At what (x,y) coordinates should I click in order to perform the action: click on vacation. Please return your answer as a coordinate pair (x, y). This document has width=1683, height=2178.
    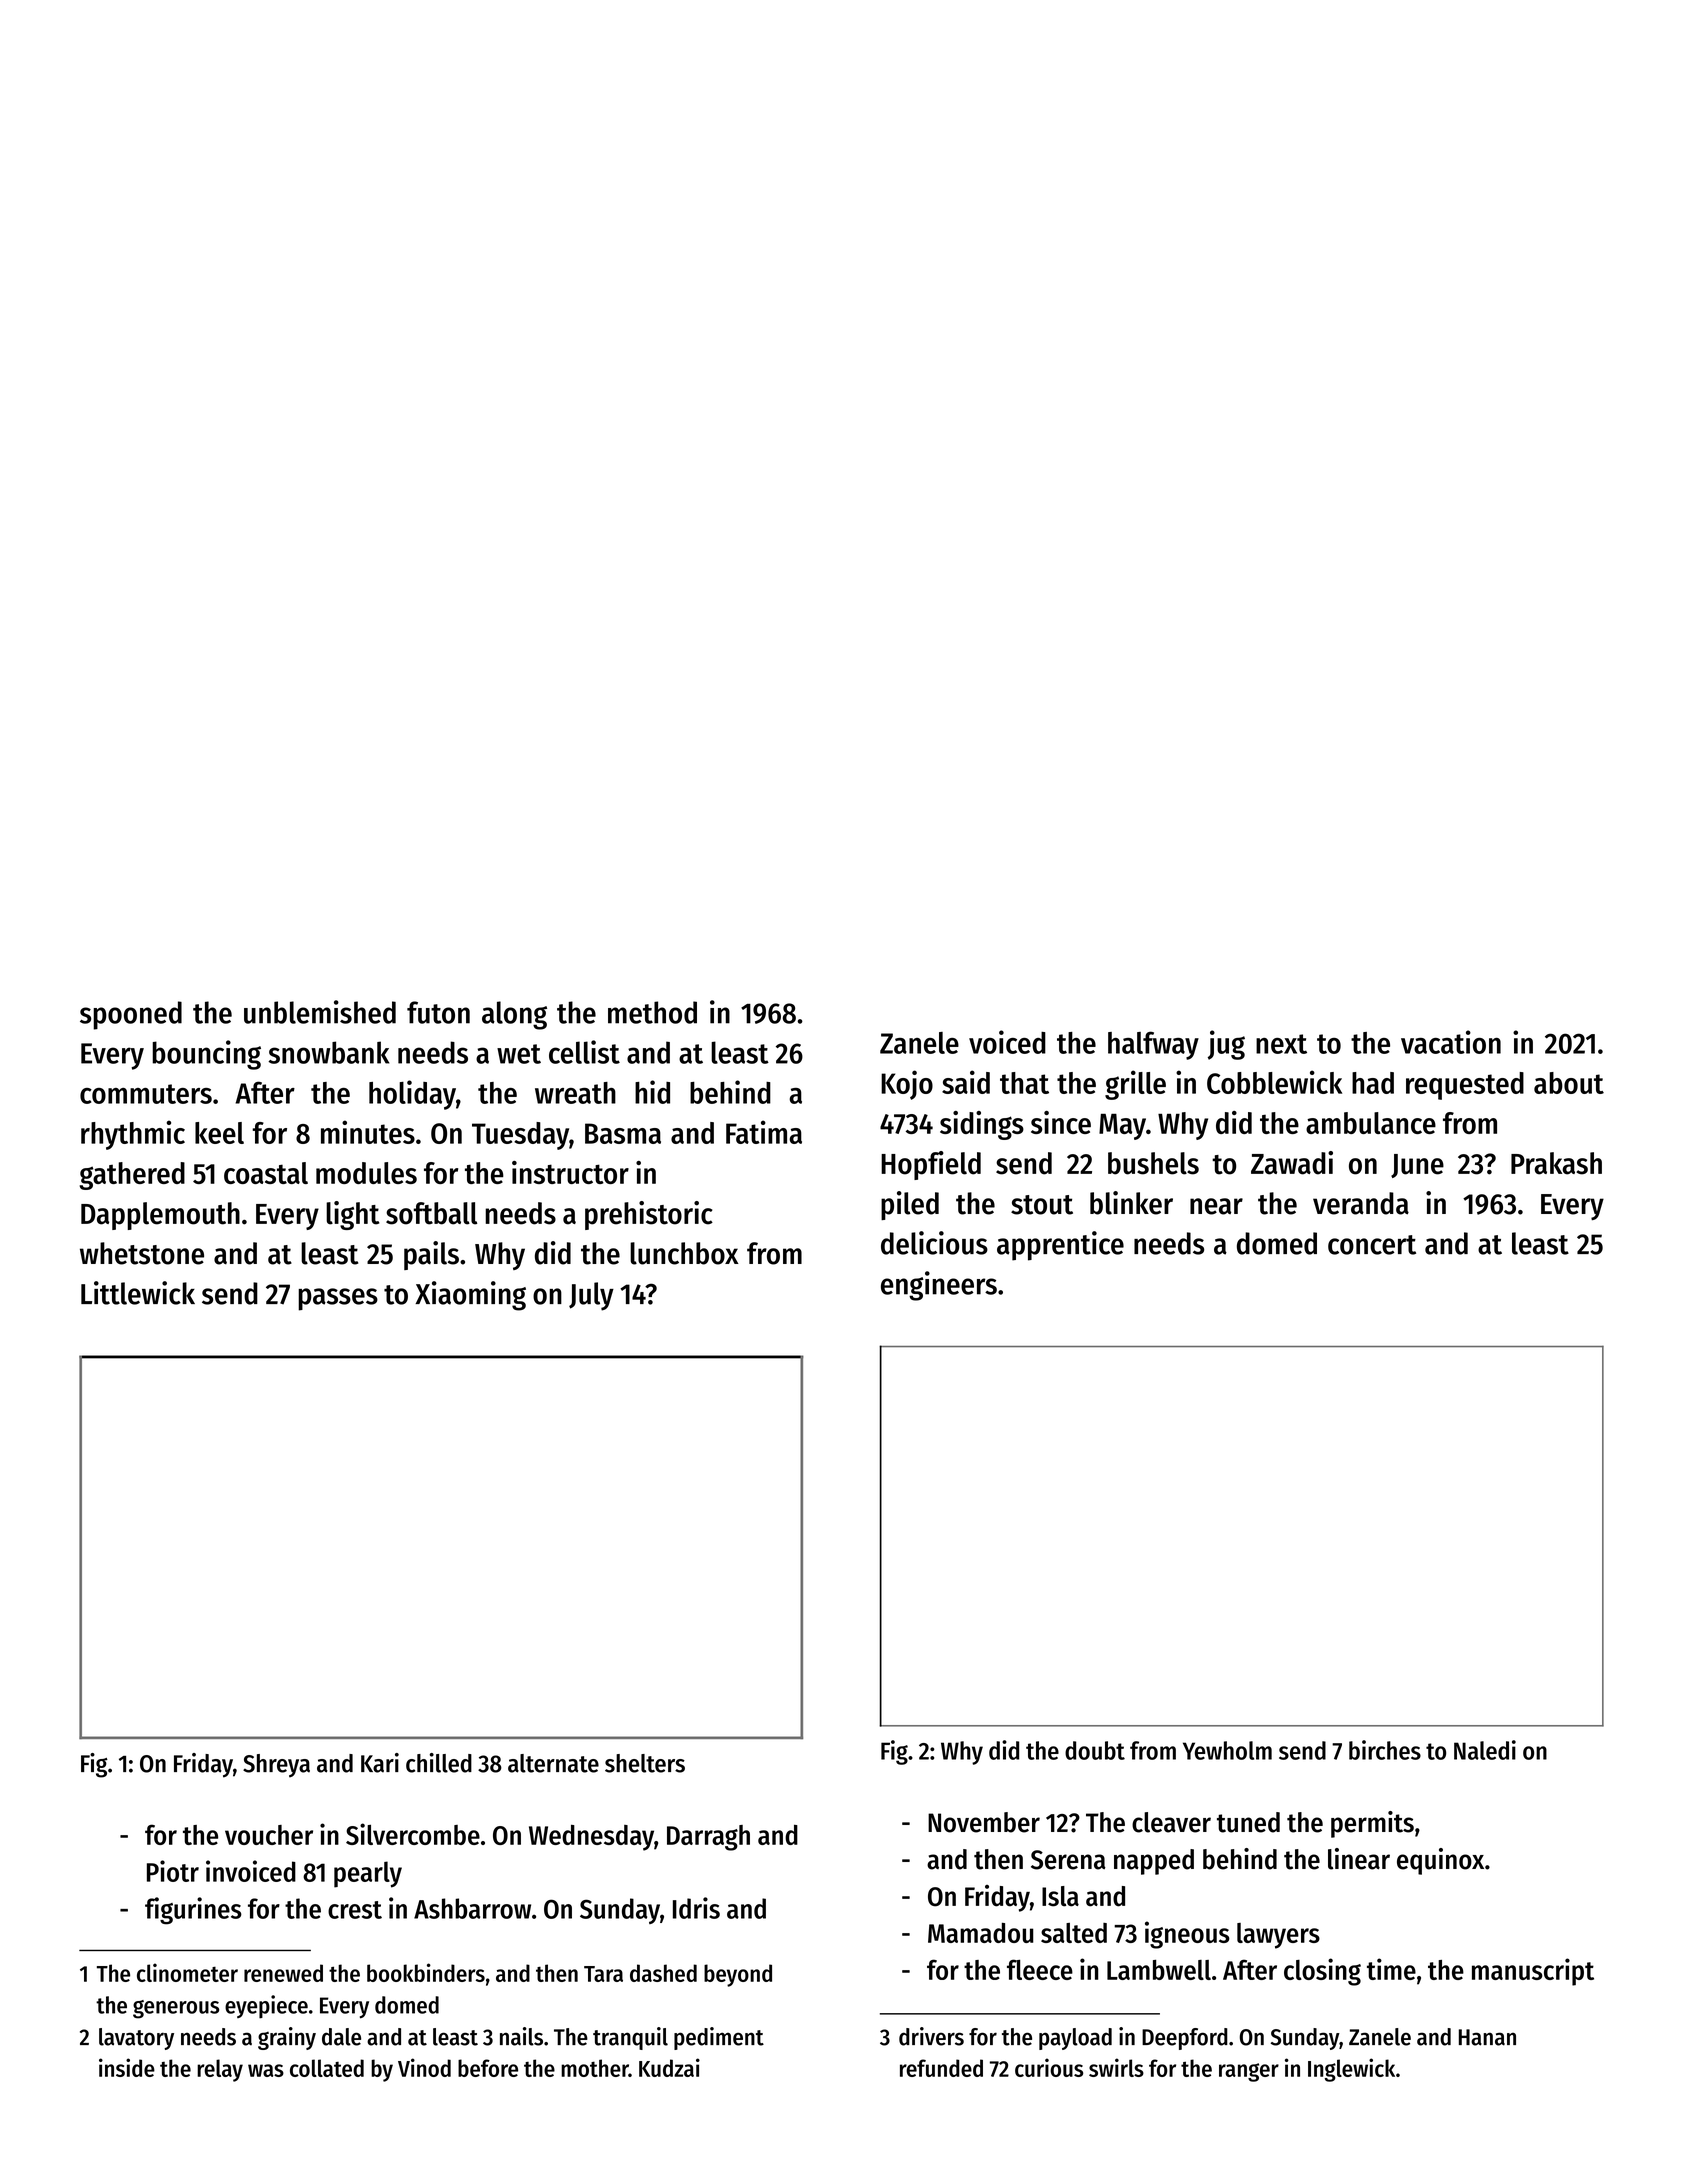
    Looking at the image, I should click on (1451, 1042).
